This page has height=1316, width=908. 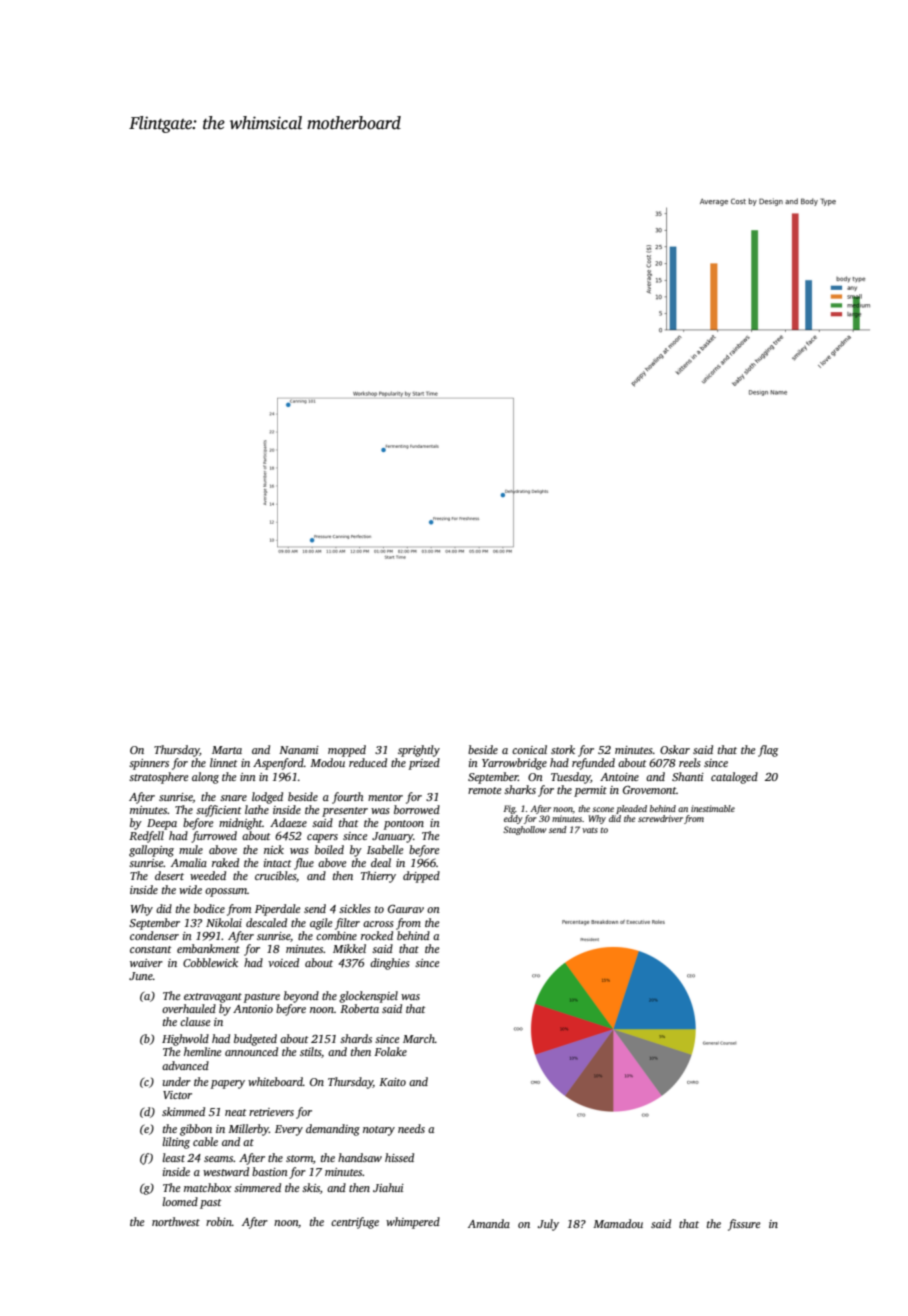 I want to click on borrowed, so click(x=417, y=809).
